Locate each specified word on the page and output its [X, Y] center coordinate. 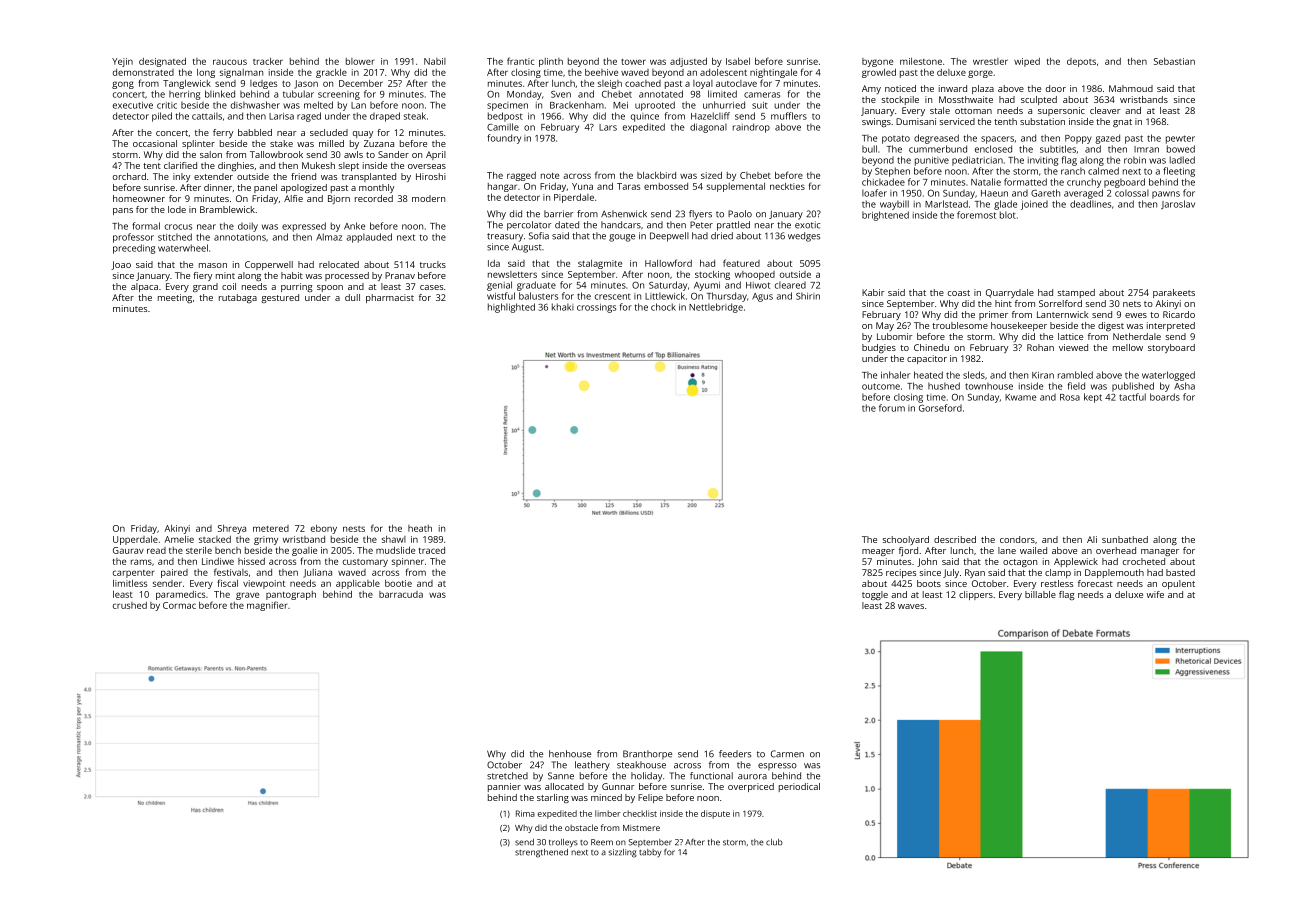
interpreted [1171, 326]
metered [271, 528]
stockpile [900, 100]
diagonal [708, 128]
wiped [1027, 62]
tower [633, 62]
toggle [875, 595]
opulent [1178, 584]
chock [663, 307]
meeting [175, 298]
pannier [504, 787]
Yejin [122, 62]
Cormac [179, 605]
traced [432, 550]
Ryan [975, 573]
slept [349, 166]
